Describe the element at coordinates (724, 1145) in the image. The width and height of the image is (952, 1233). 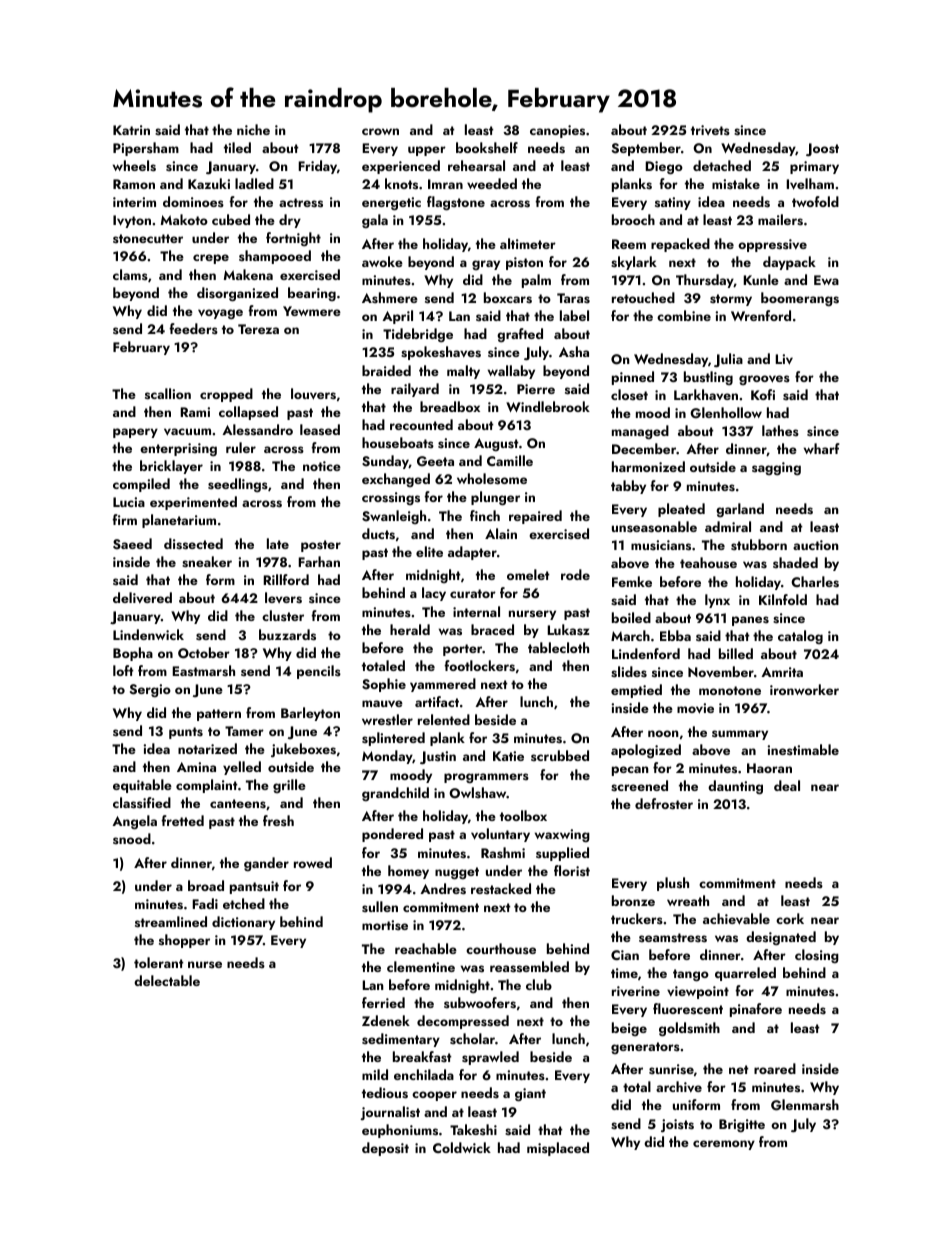
I see `ceremony` at that location.
